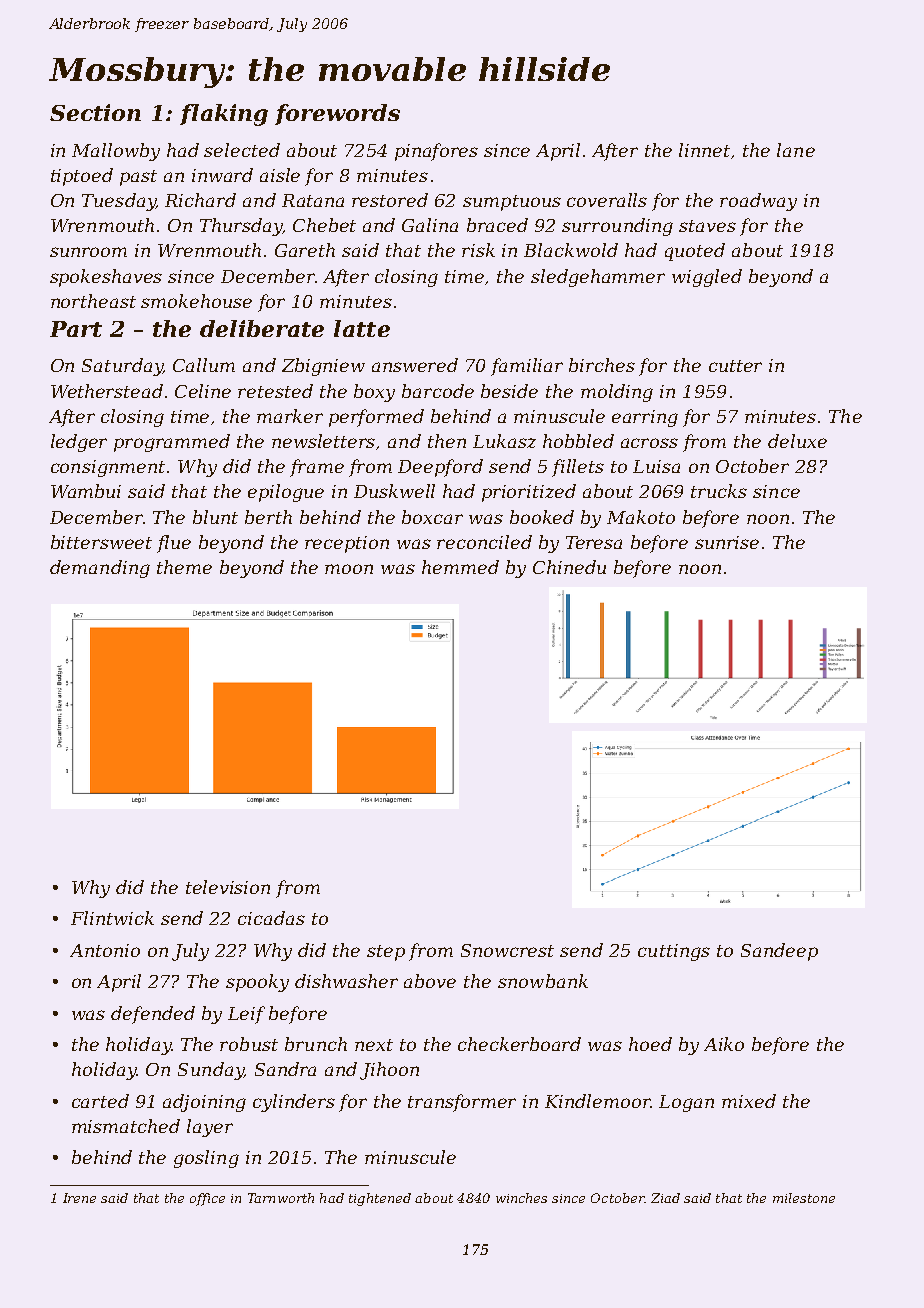 This page has width=924, height=1308. Describe the element at coordinates (271, 918) in the page. I see `cicadas` at that location.
